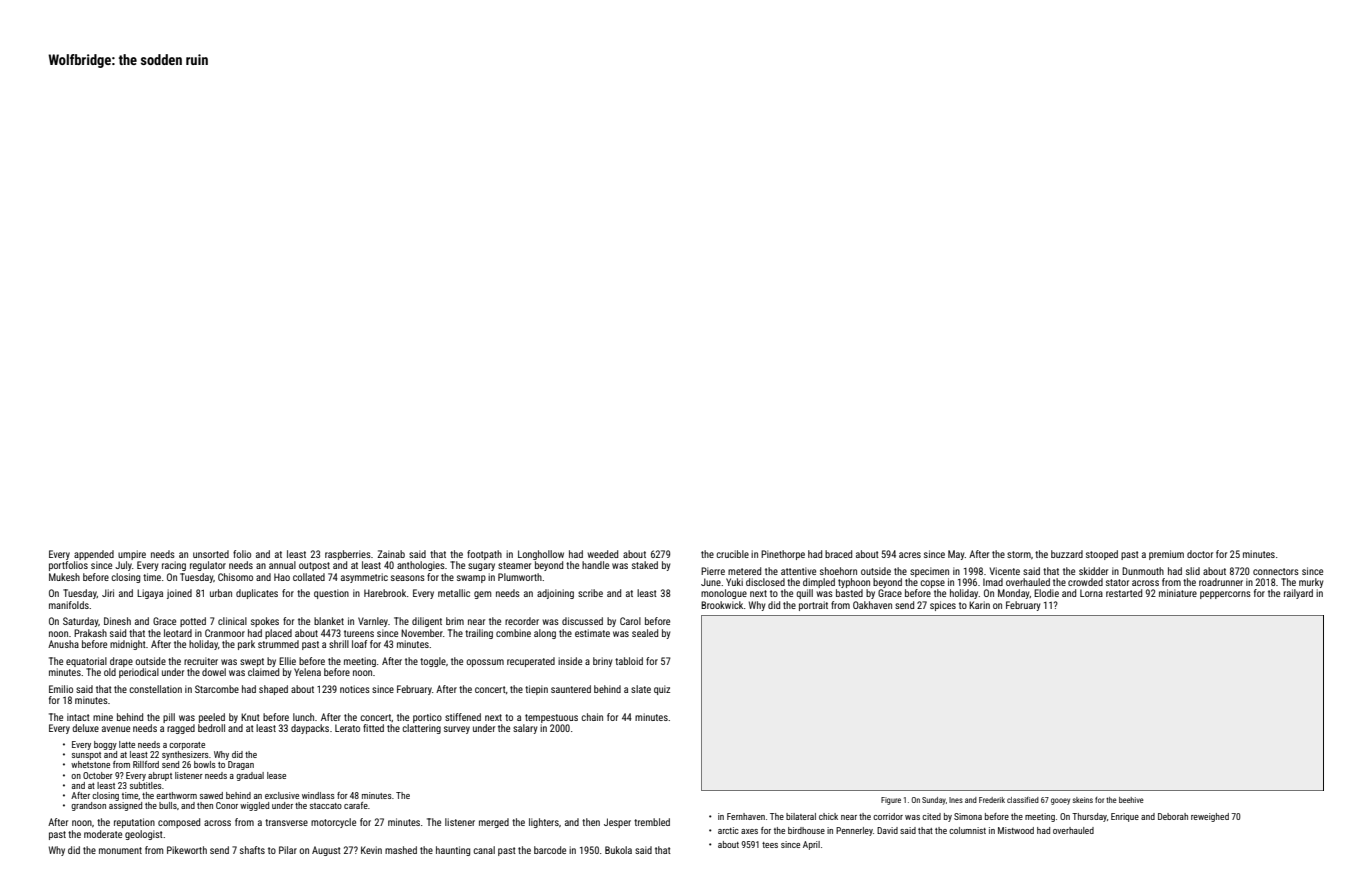 The height and width of the screenshot is (887, 1372). I want to click on April, so click(811, 845).
